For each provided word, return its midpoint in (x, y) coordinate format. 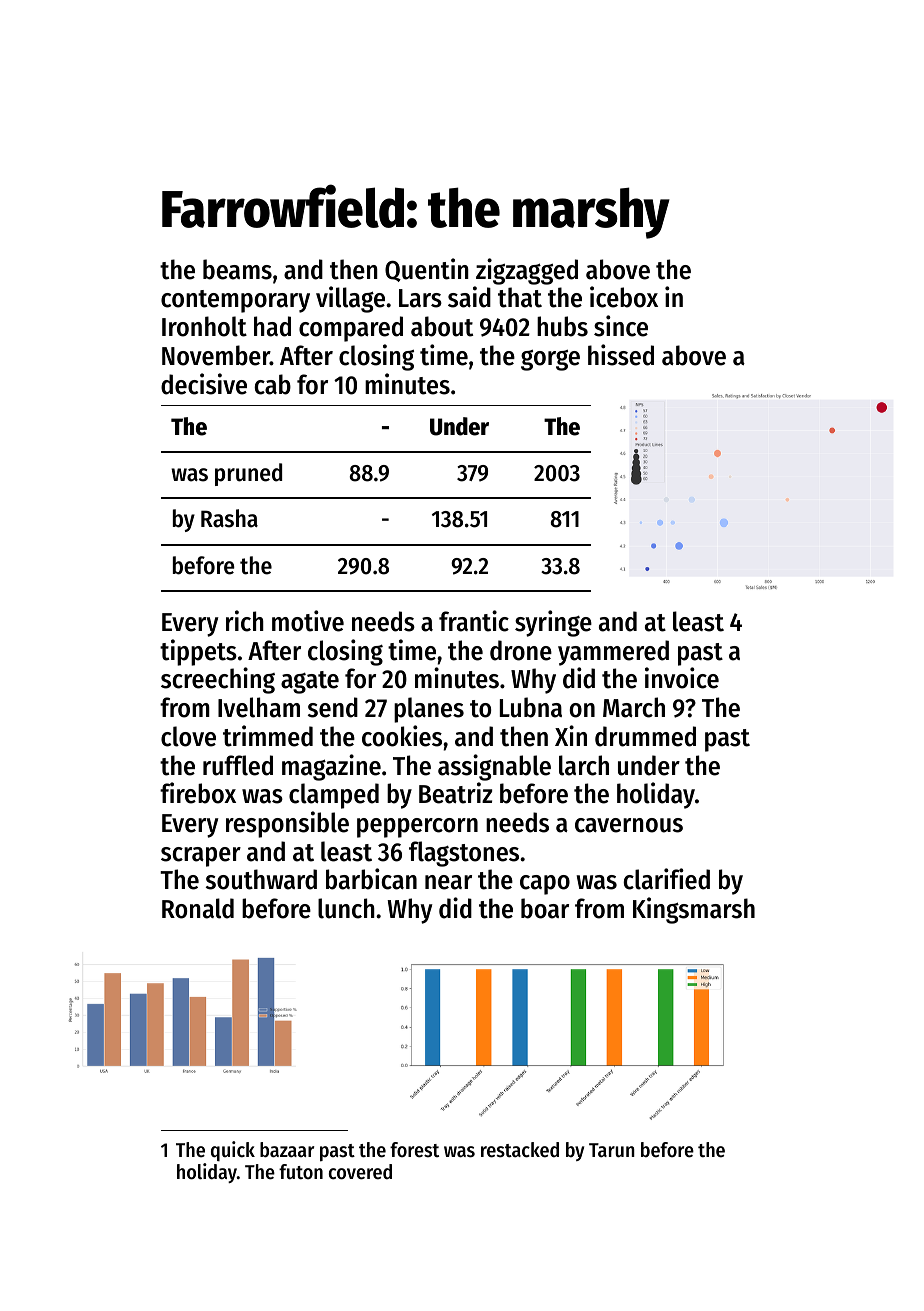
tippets (198, 652)
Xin (571, 735)
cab (273, 384)
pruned (248, 474)
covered (360, 1172)
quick (233, 1151)
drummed (645, 736)
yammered (613, 653)
